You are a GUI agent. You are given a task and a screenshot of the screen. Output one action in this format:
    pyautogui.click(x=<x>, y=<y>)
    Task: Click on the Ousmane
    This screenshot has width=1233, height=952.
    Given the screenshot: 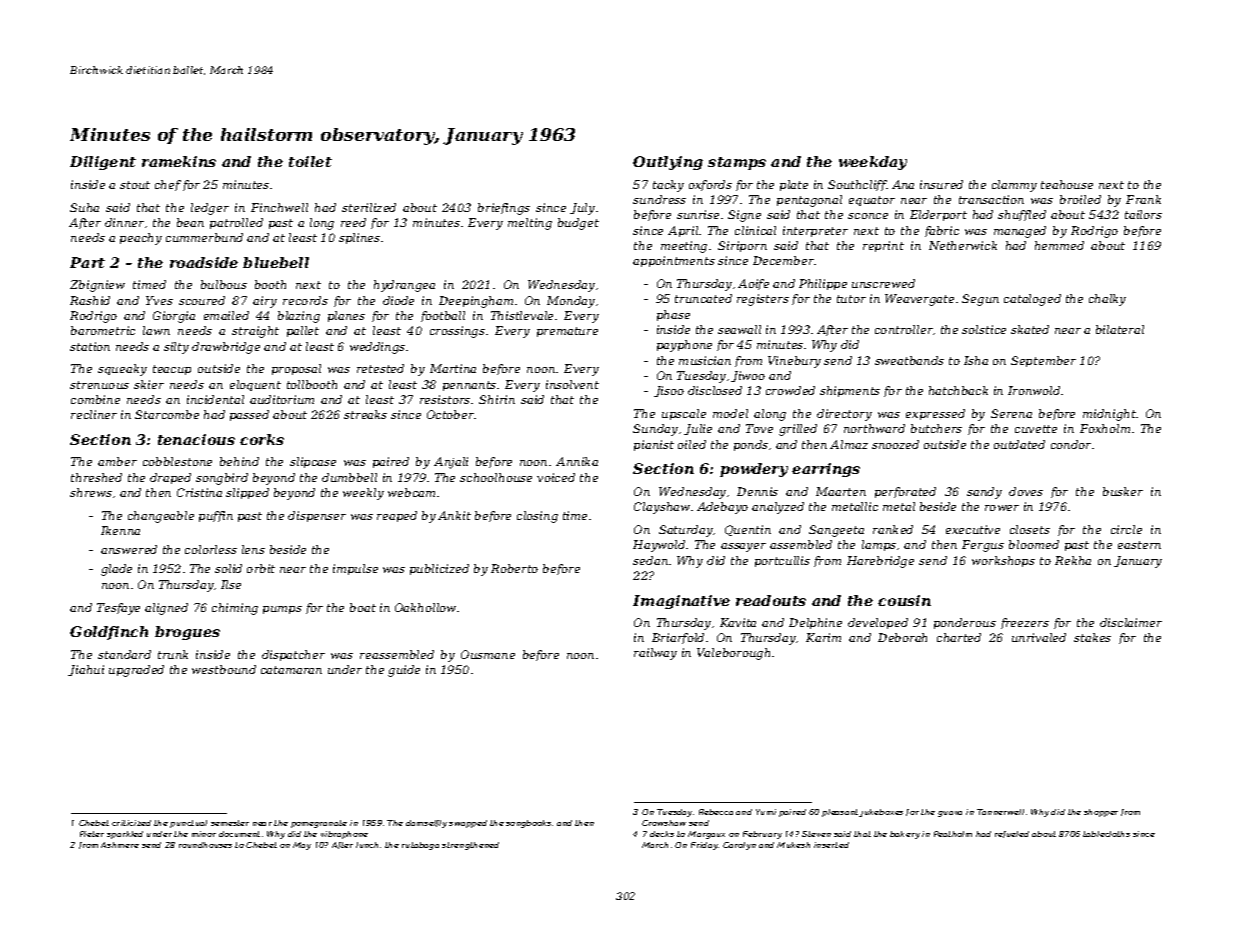 What is the action you would take?
    pyautogui.click(x=488, y=654)
